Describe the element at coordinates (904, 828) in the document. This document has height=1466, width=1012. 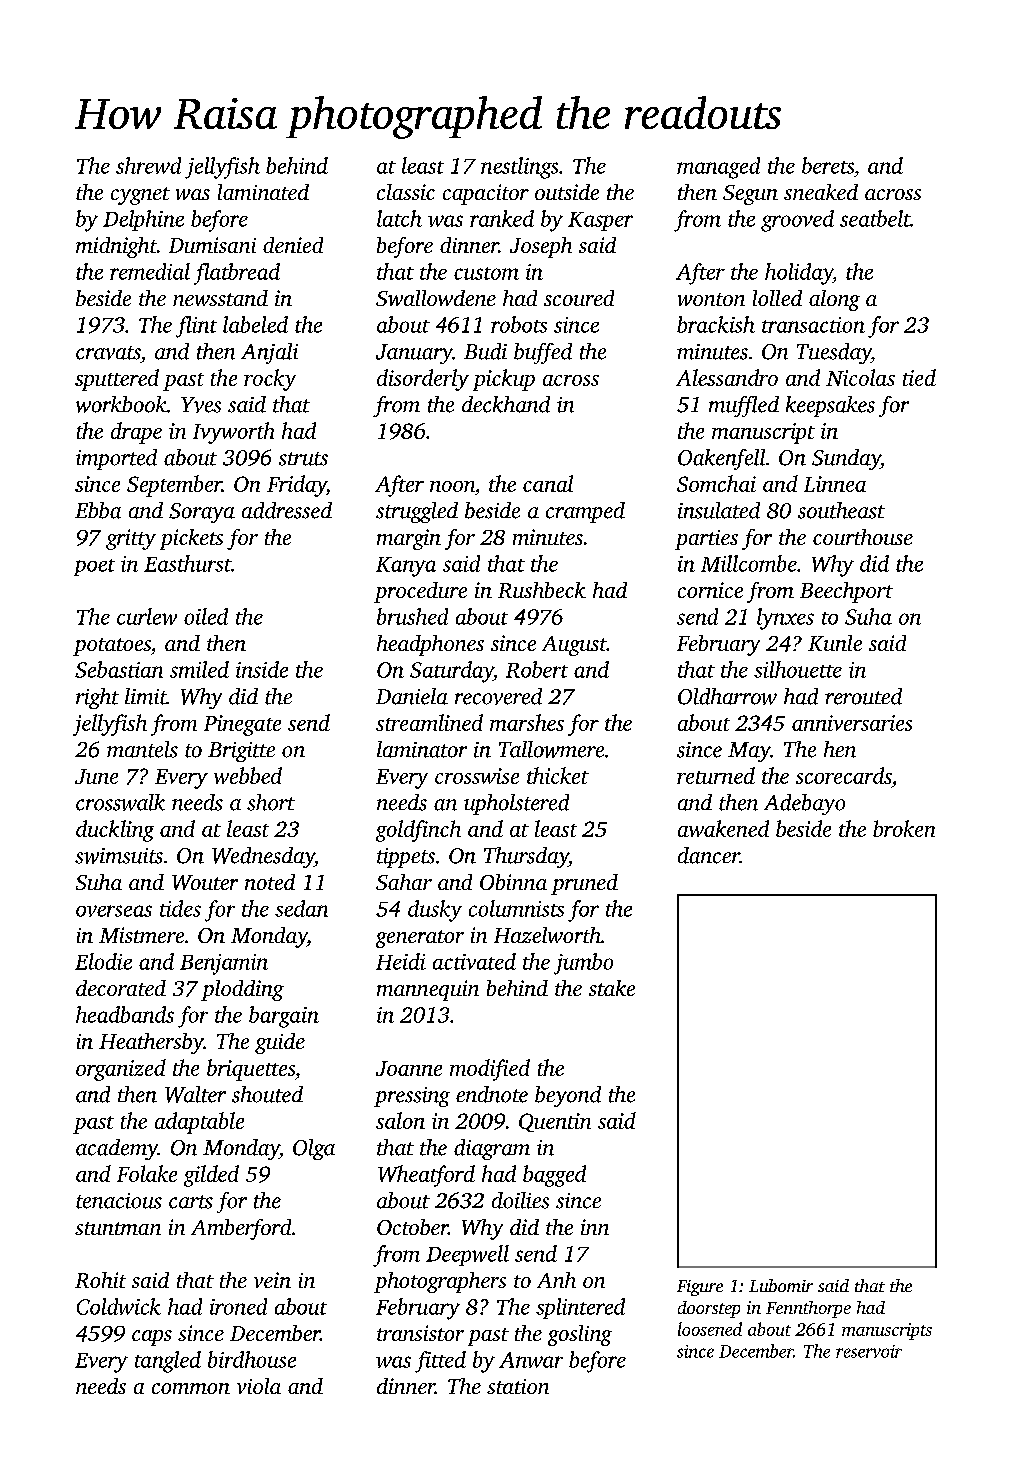
I see `broken` at that location.
